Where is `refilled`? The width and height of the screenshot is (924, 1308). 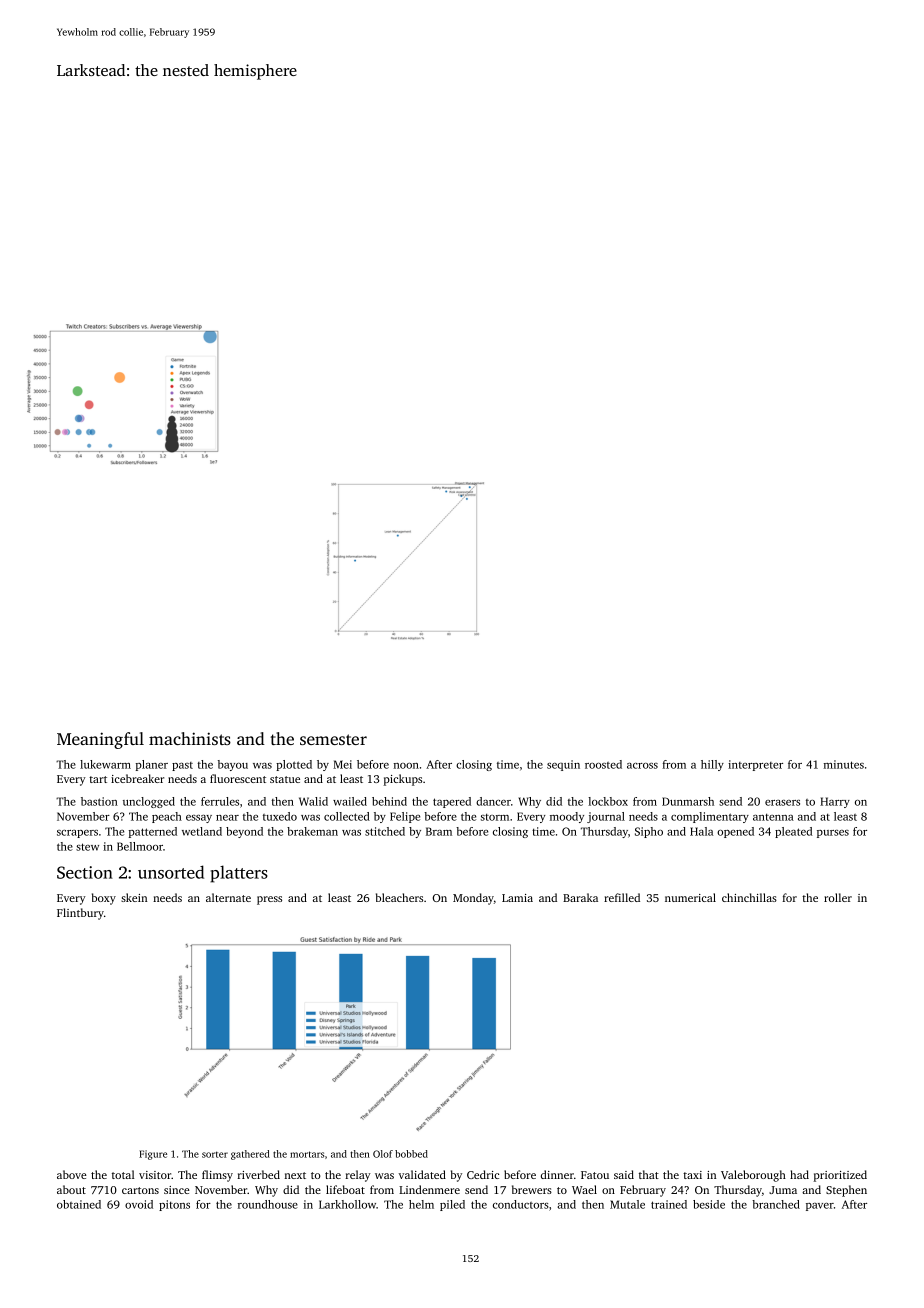 refilled is located at coordinates (622, 897).
